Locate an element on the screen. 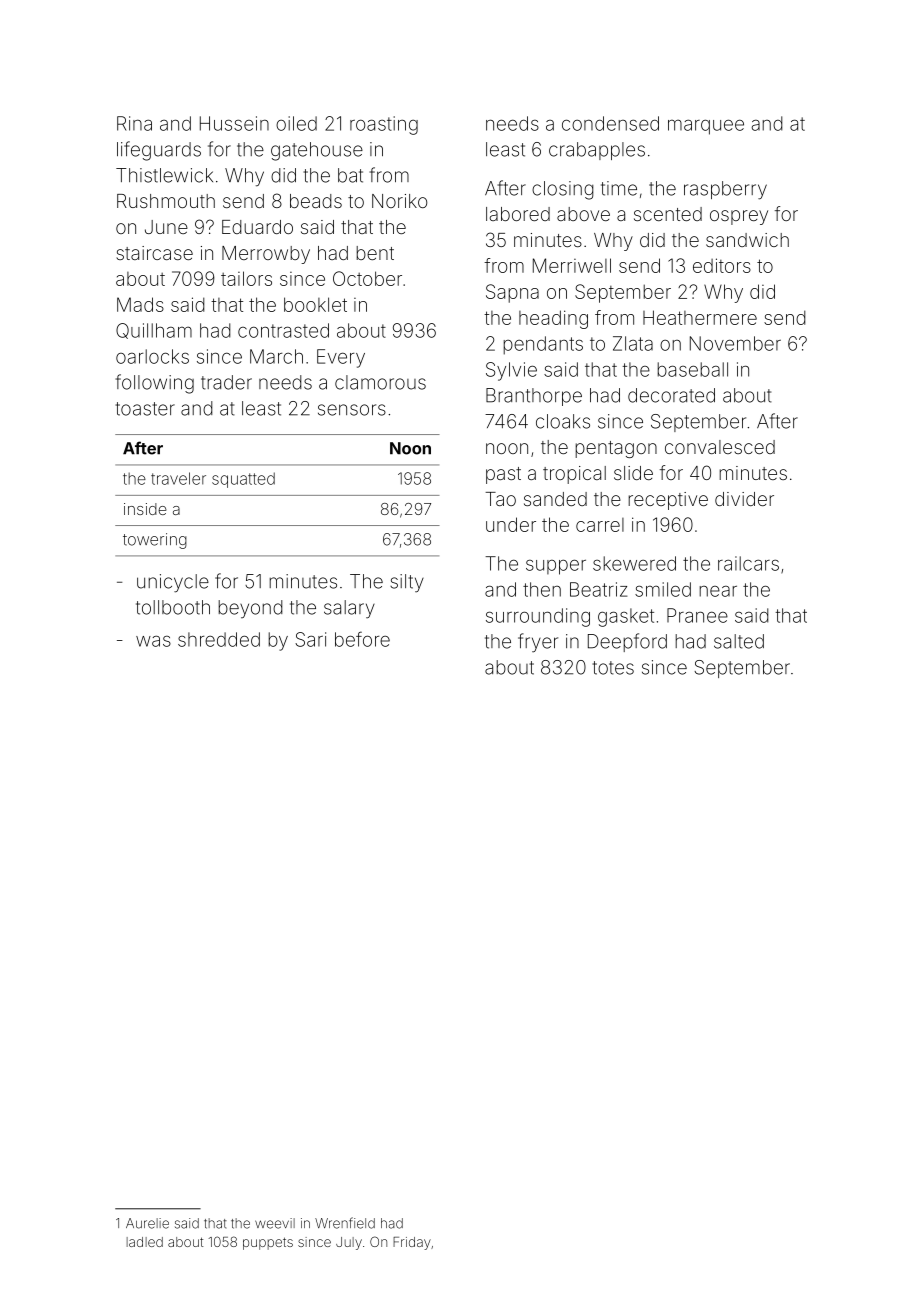  marquee is located at coordinates (706, 127).
